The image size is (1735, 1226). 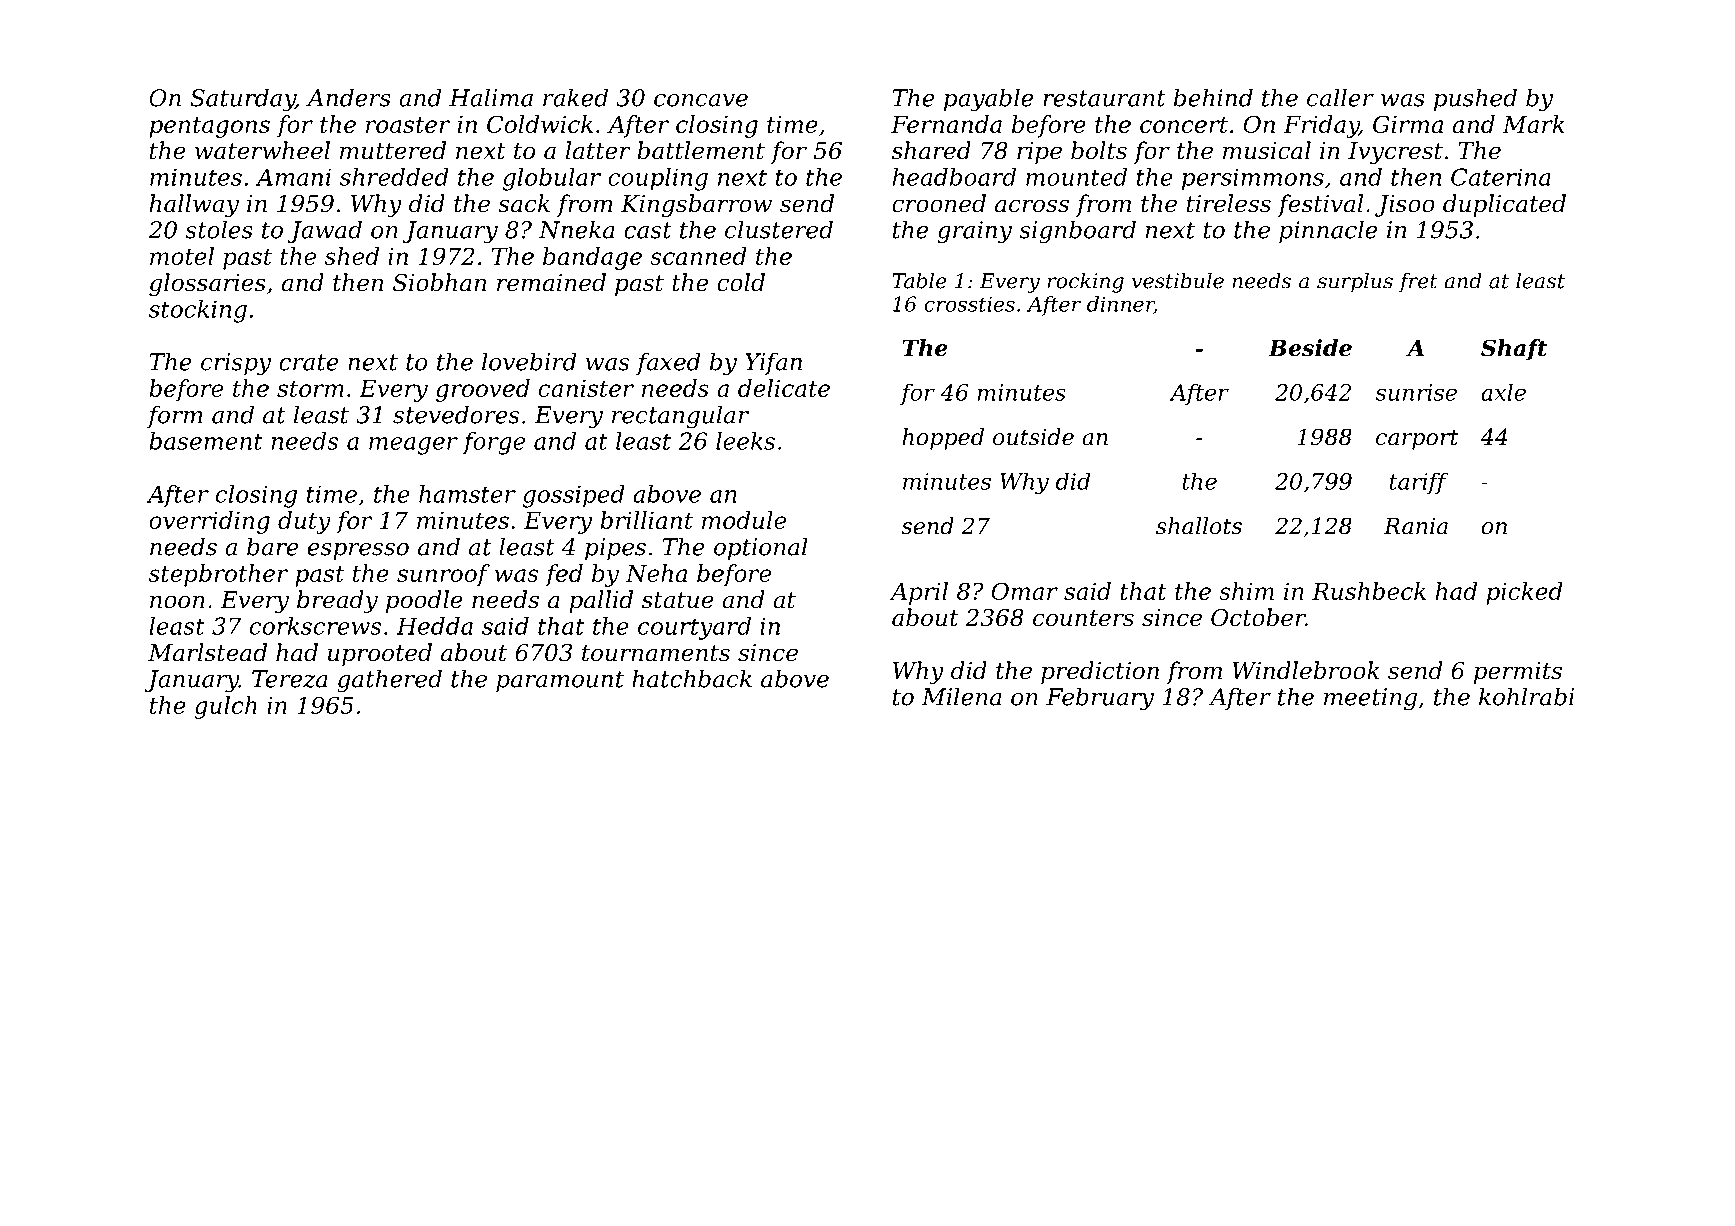 I want to click on basement, so click(x=206, y=441).
